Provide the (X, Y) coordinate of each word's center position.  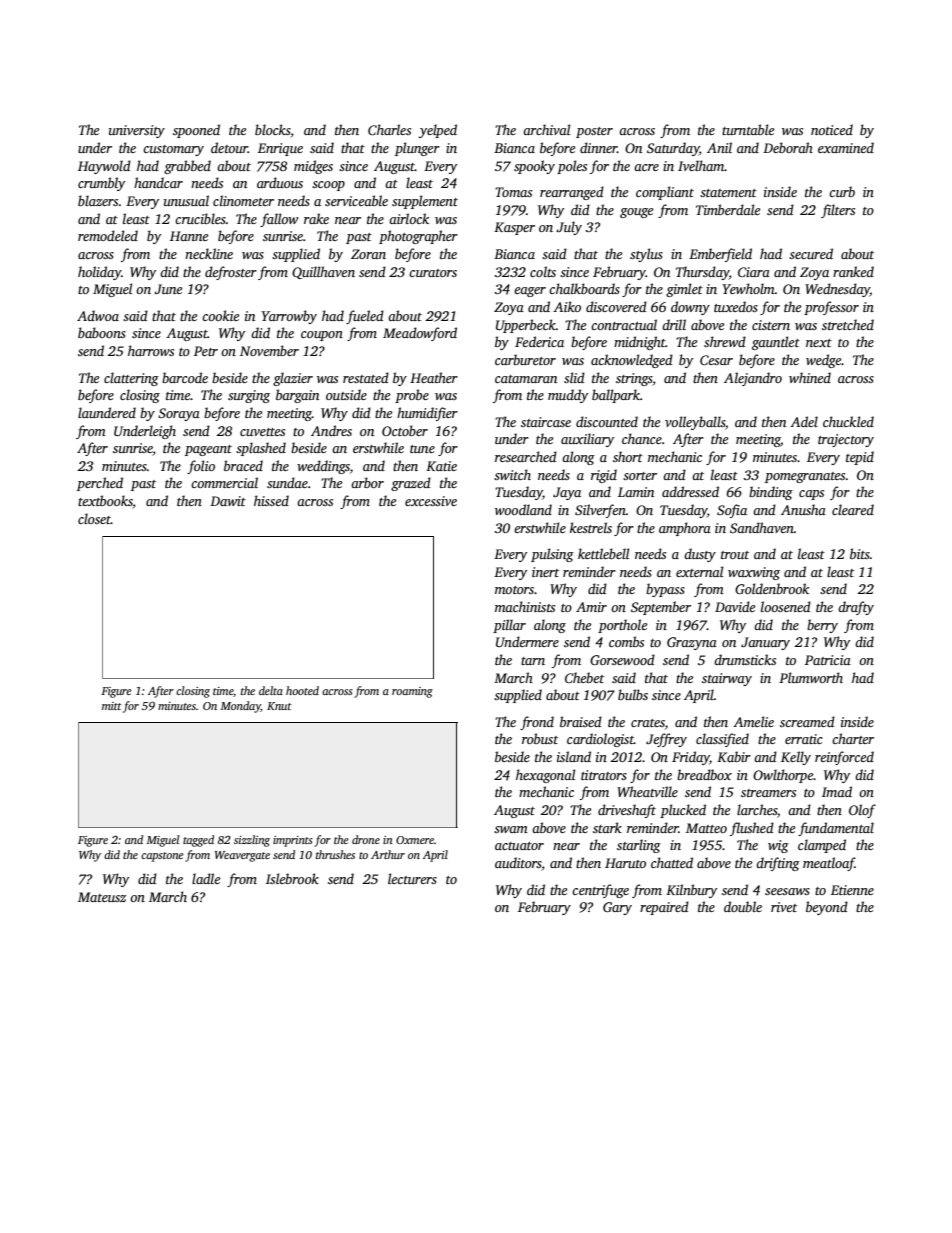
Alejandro (753, 379)
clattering (131, 379)
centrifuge (600, 891)
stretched (848, 324)
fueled (365, 317)
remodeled (108, 235)
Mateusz (102, 897)
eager (530, 292)
